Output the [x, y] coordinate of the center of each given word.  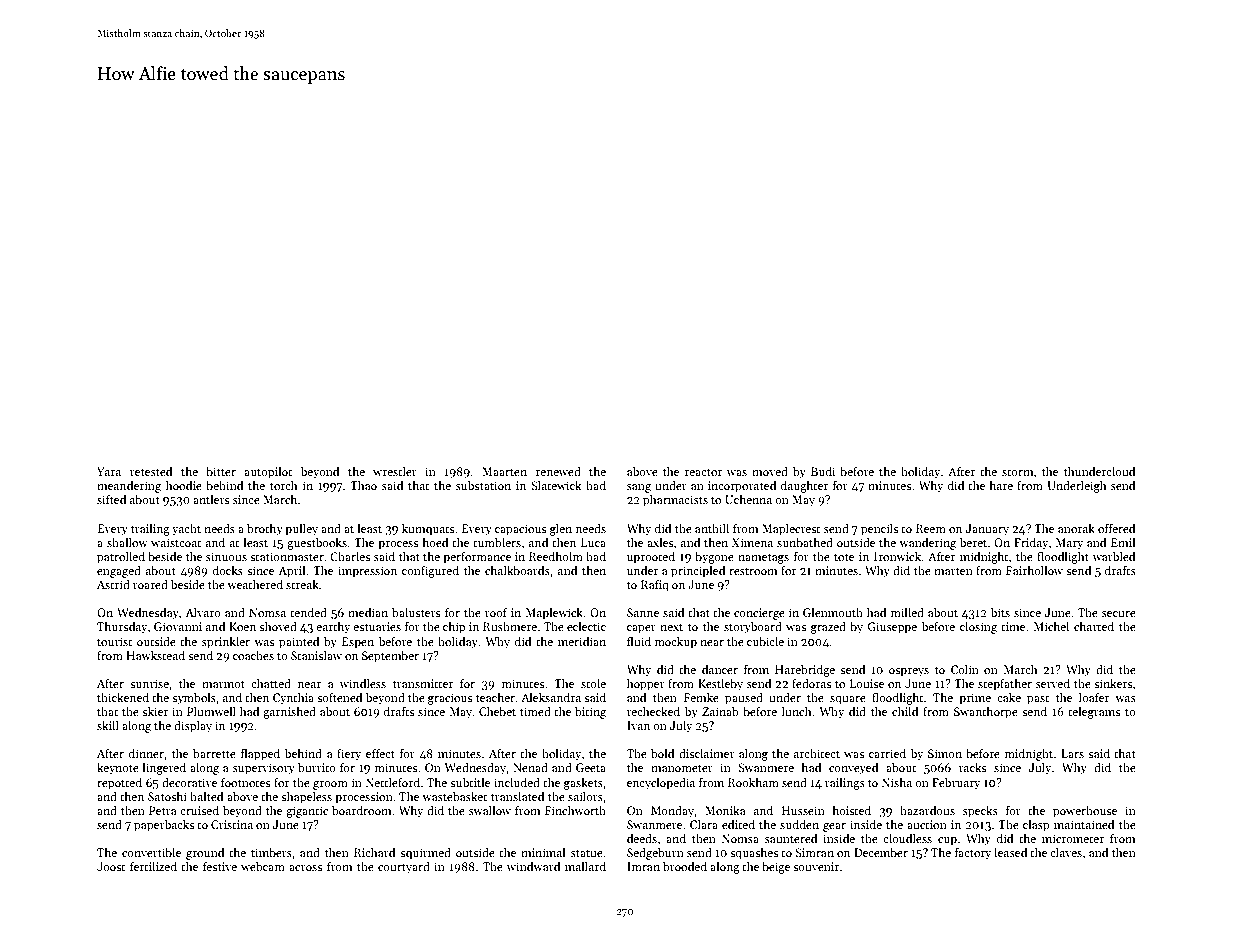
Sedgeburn [655, 853]
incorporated [742, 486]
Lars [1072, 753]
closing [978, 628]
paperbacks [164, 825]
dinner [146, 753]
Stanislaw [316, 655]
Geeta [591, 767]
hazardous [927, 810]
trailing [150, 529]
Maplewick [554, 613]
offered [1116, 528]
